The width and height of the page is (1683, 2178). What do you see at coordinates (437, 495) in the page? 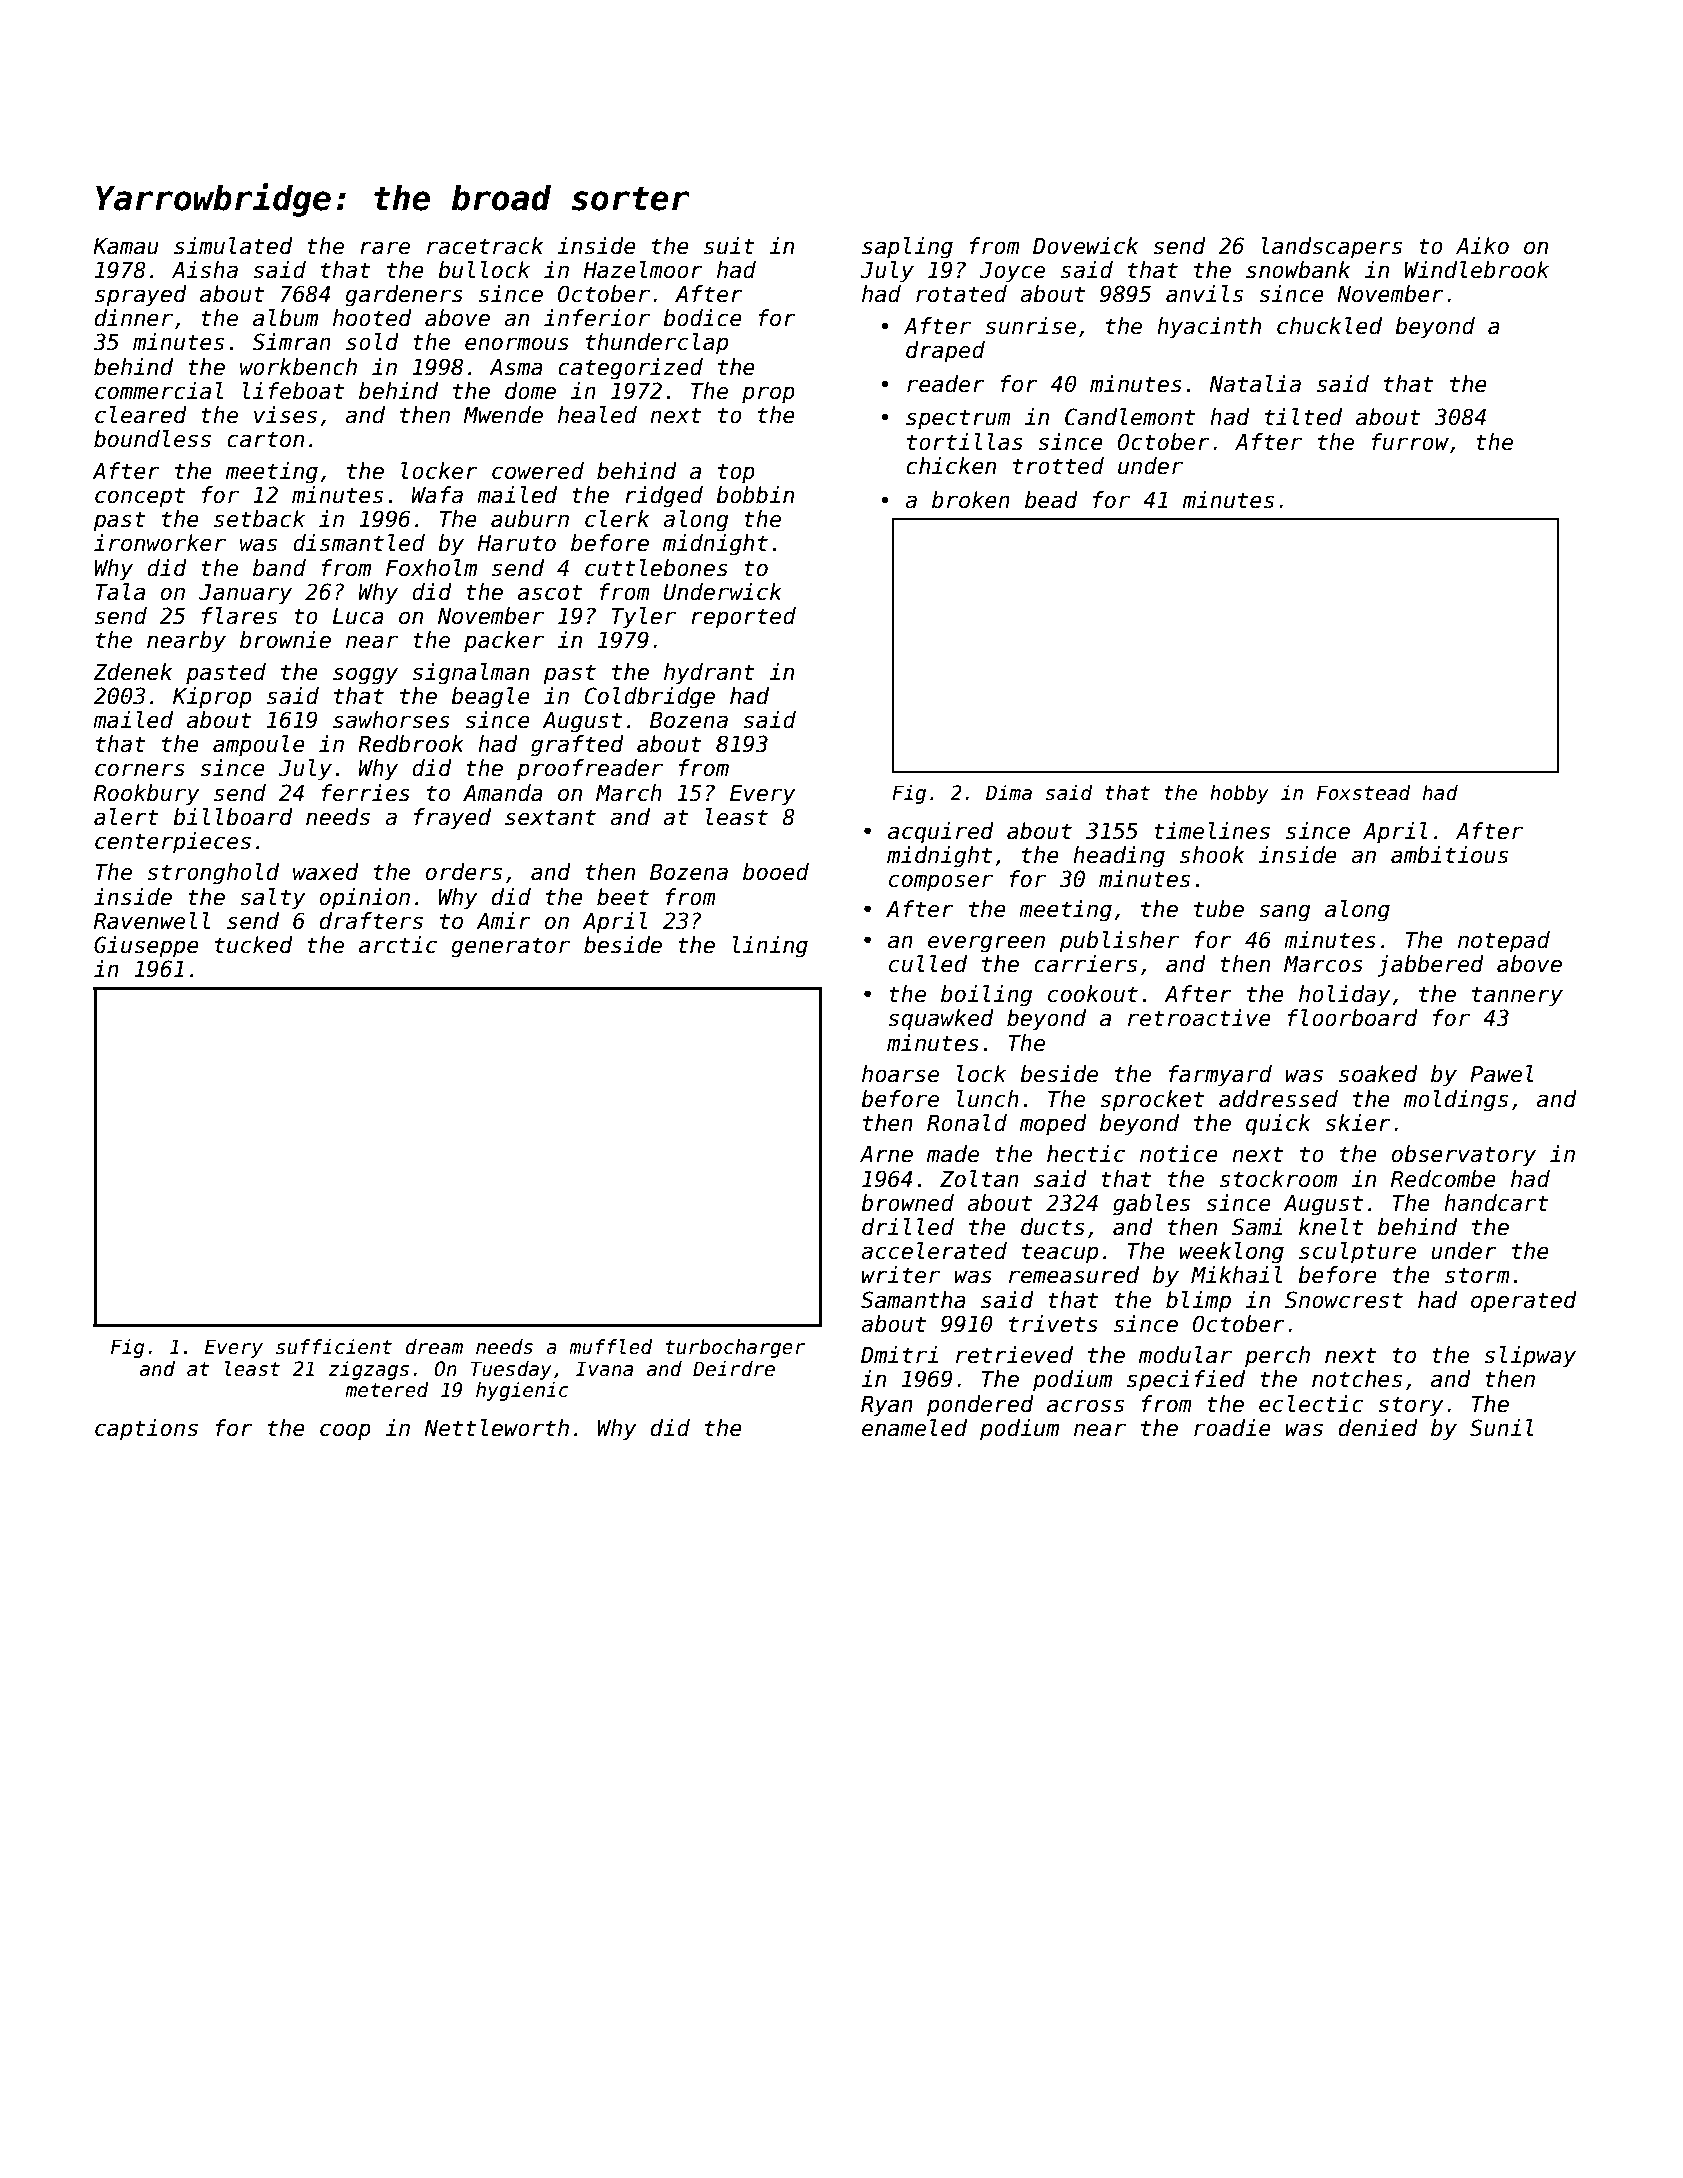
I see `Wafa` at bounding box center [437, 495].
